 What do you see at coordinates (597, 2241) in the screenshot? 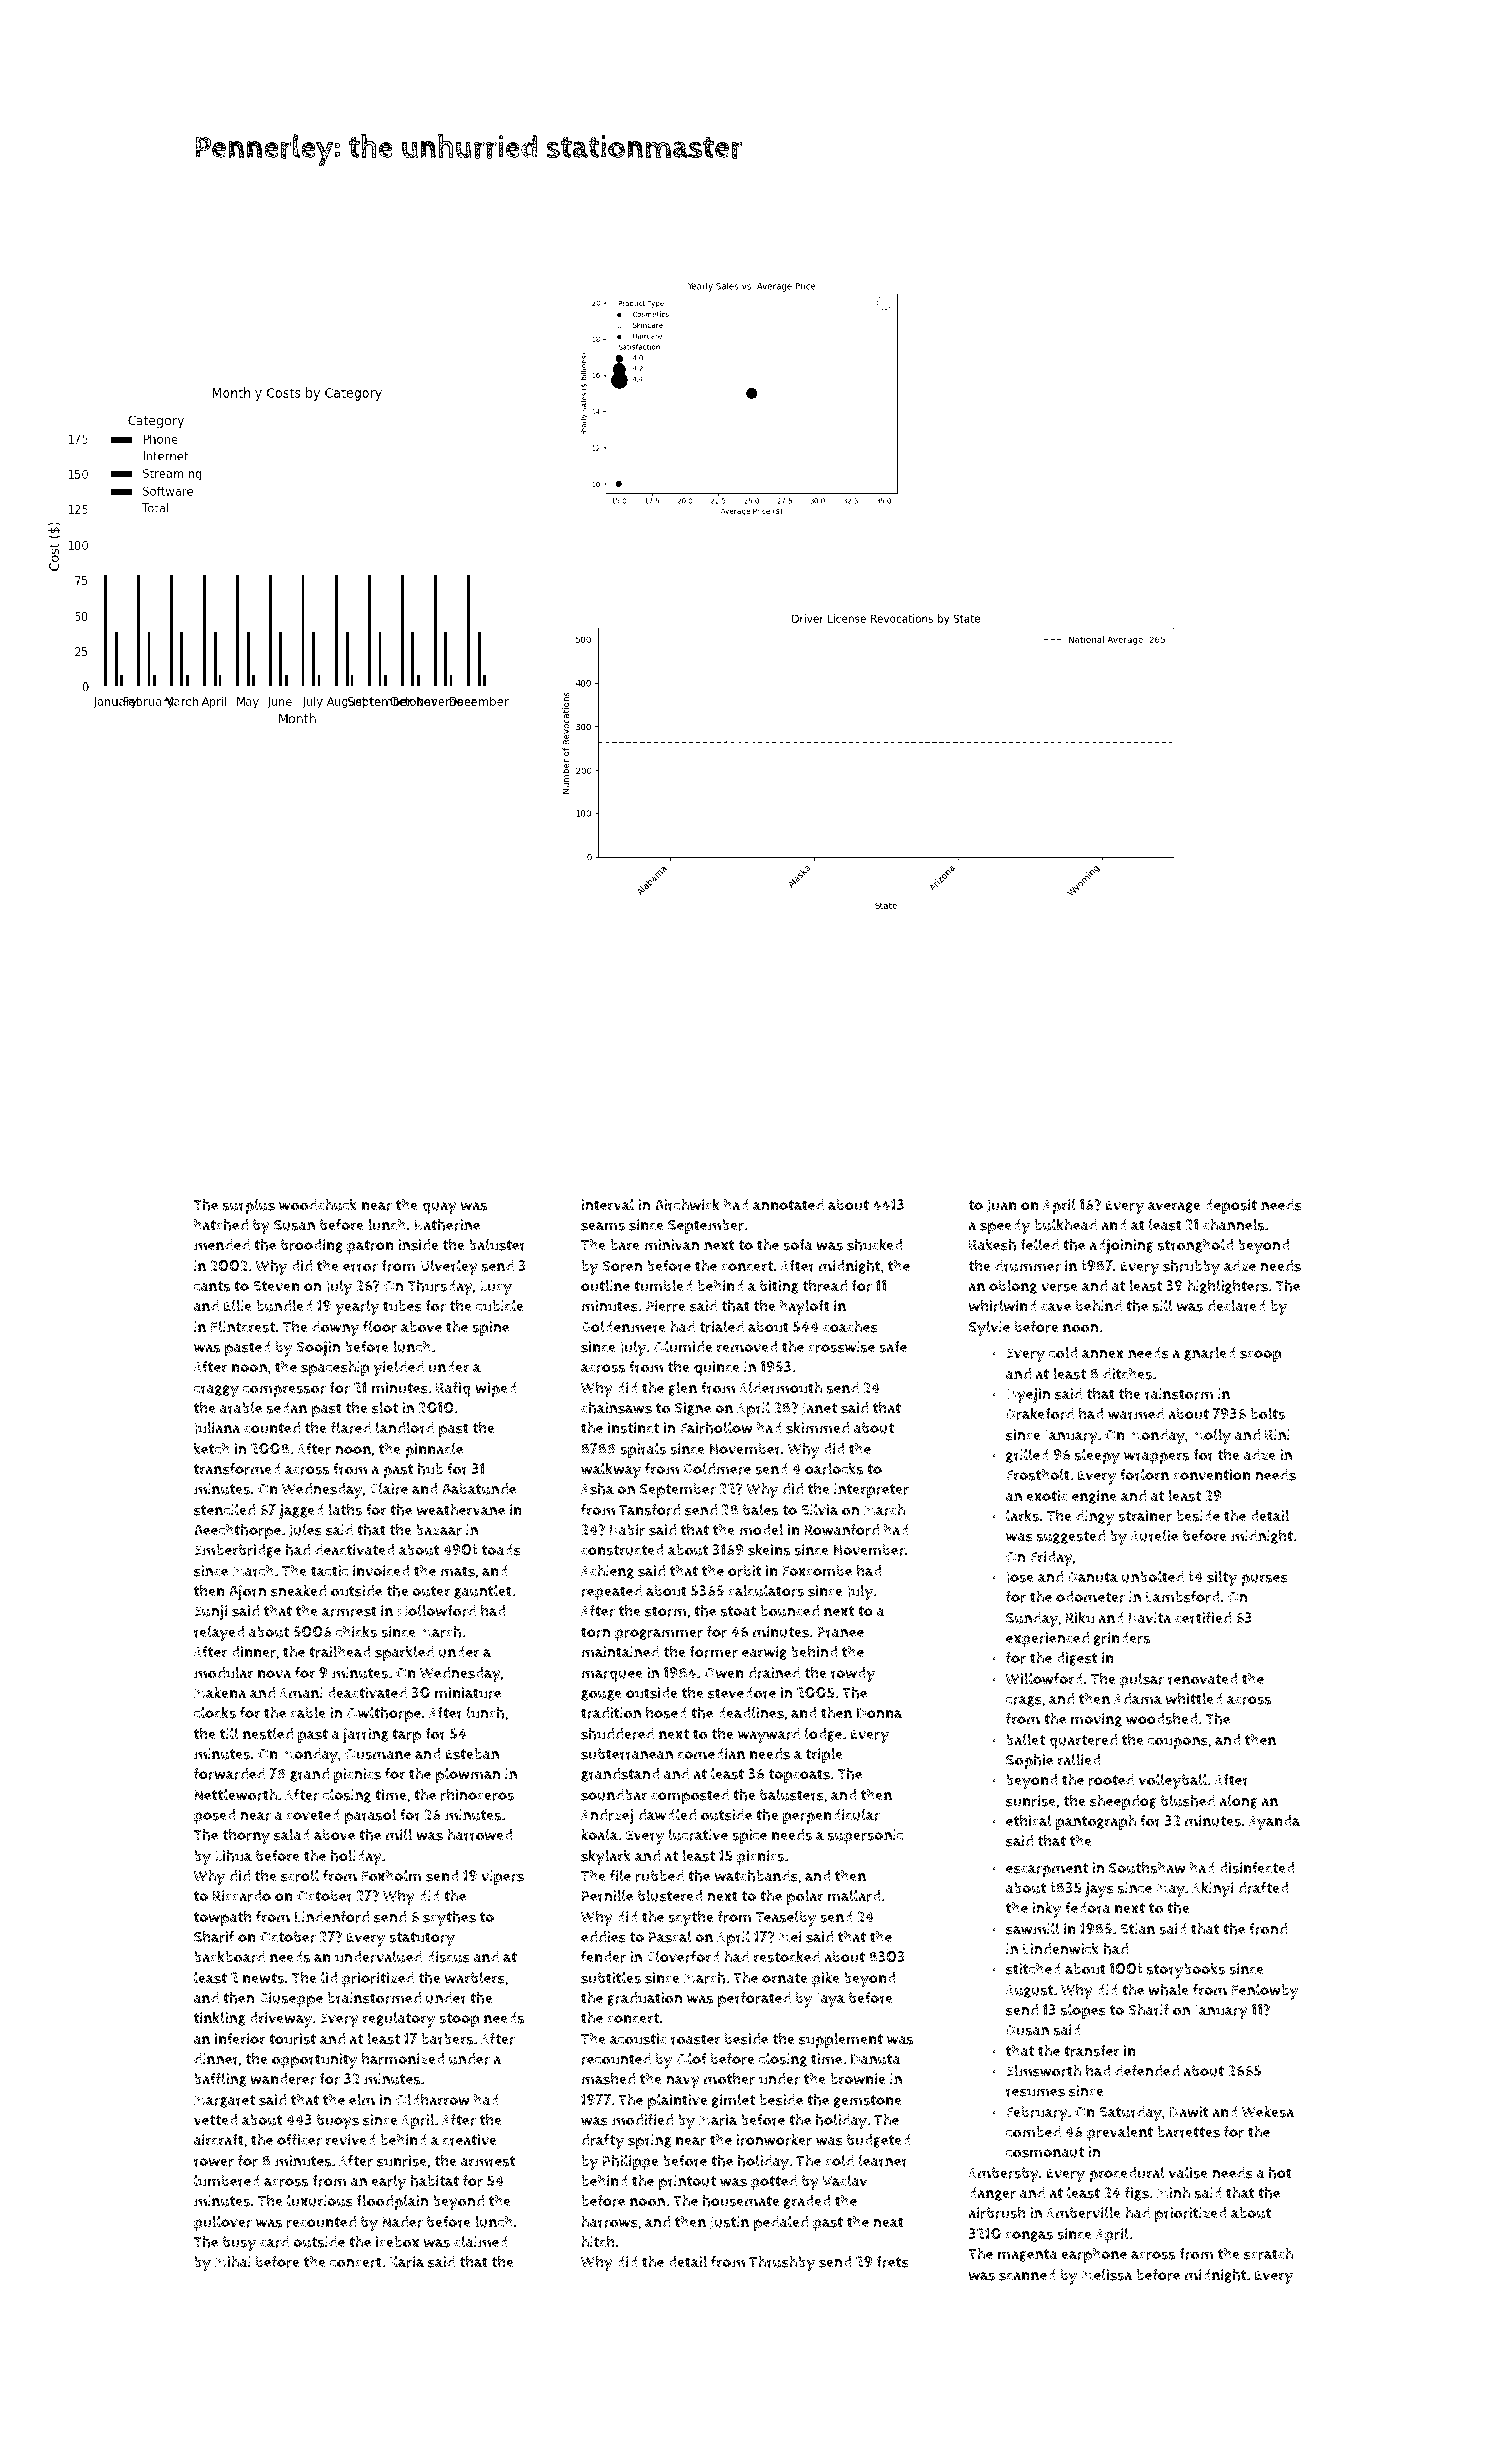
I see `hitch` at bounding box center [597, 2241].
